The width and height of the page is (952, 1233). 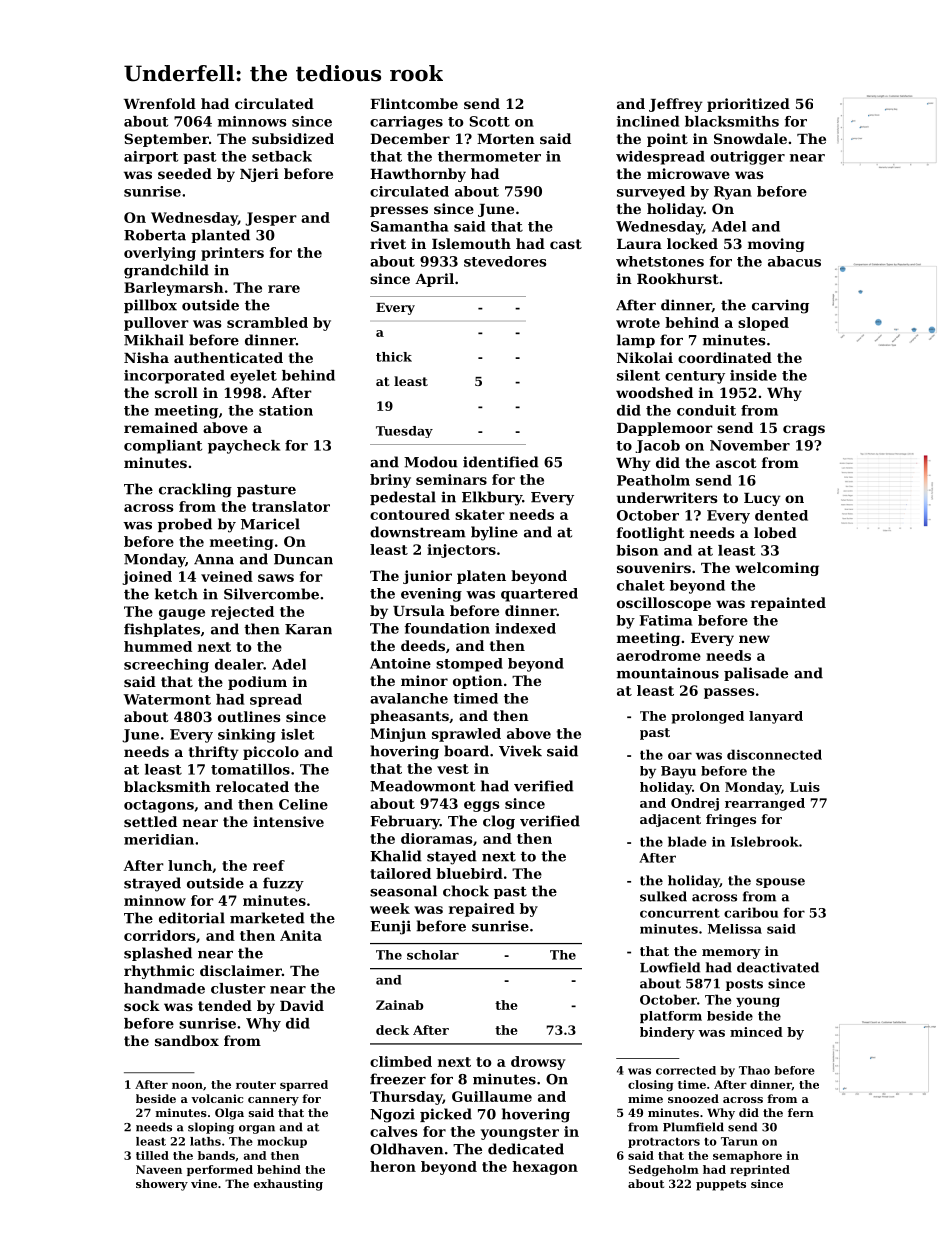 I want to click on Scott, so click(x=489, y=121).
